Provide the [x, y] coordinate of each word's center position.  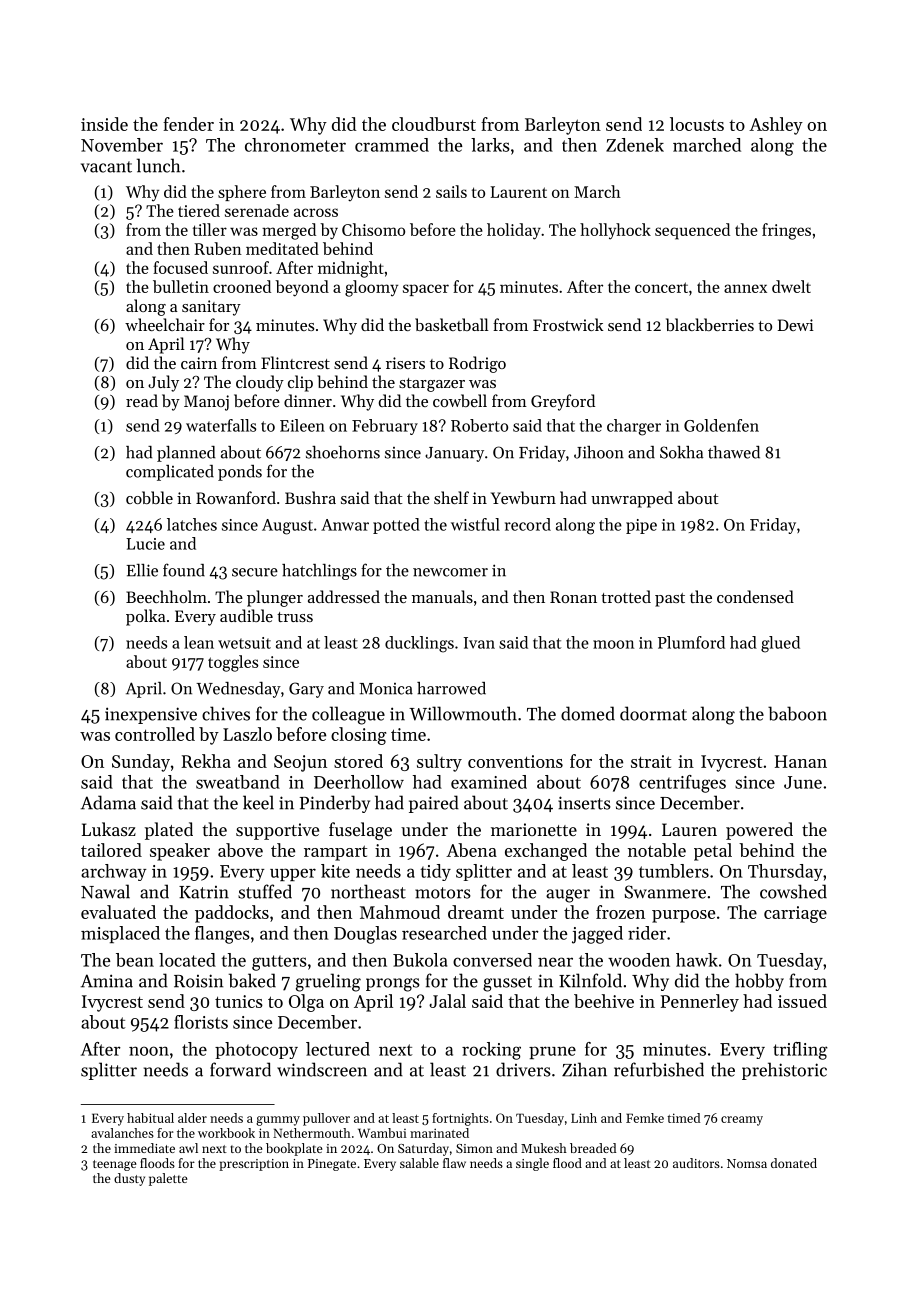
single [532, 1164]
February [385, 427]
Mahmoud [400, 912]
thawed [734, 452]
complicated [170, 473]
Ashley [776, 126]
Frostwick [568, 324]
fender [188, 124]
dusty [129, 1179]
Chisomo [373, 229]
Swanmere [665, 892]
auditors [696, 1163]
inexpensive [151, 715]
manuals [442, 596]
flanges [222, 935]
